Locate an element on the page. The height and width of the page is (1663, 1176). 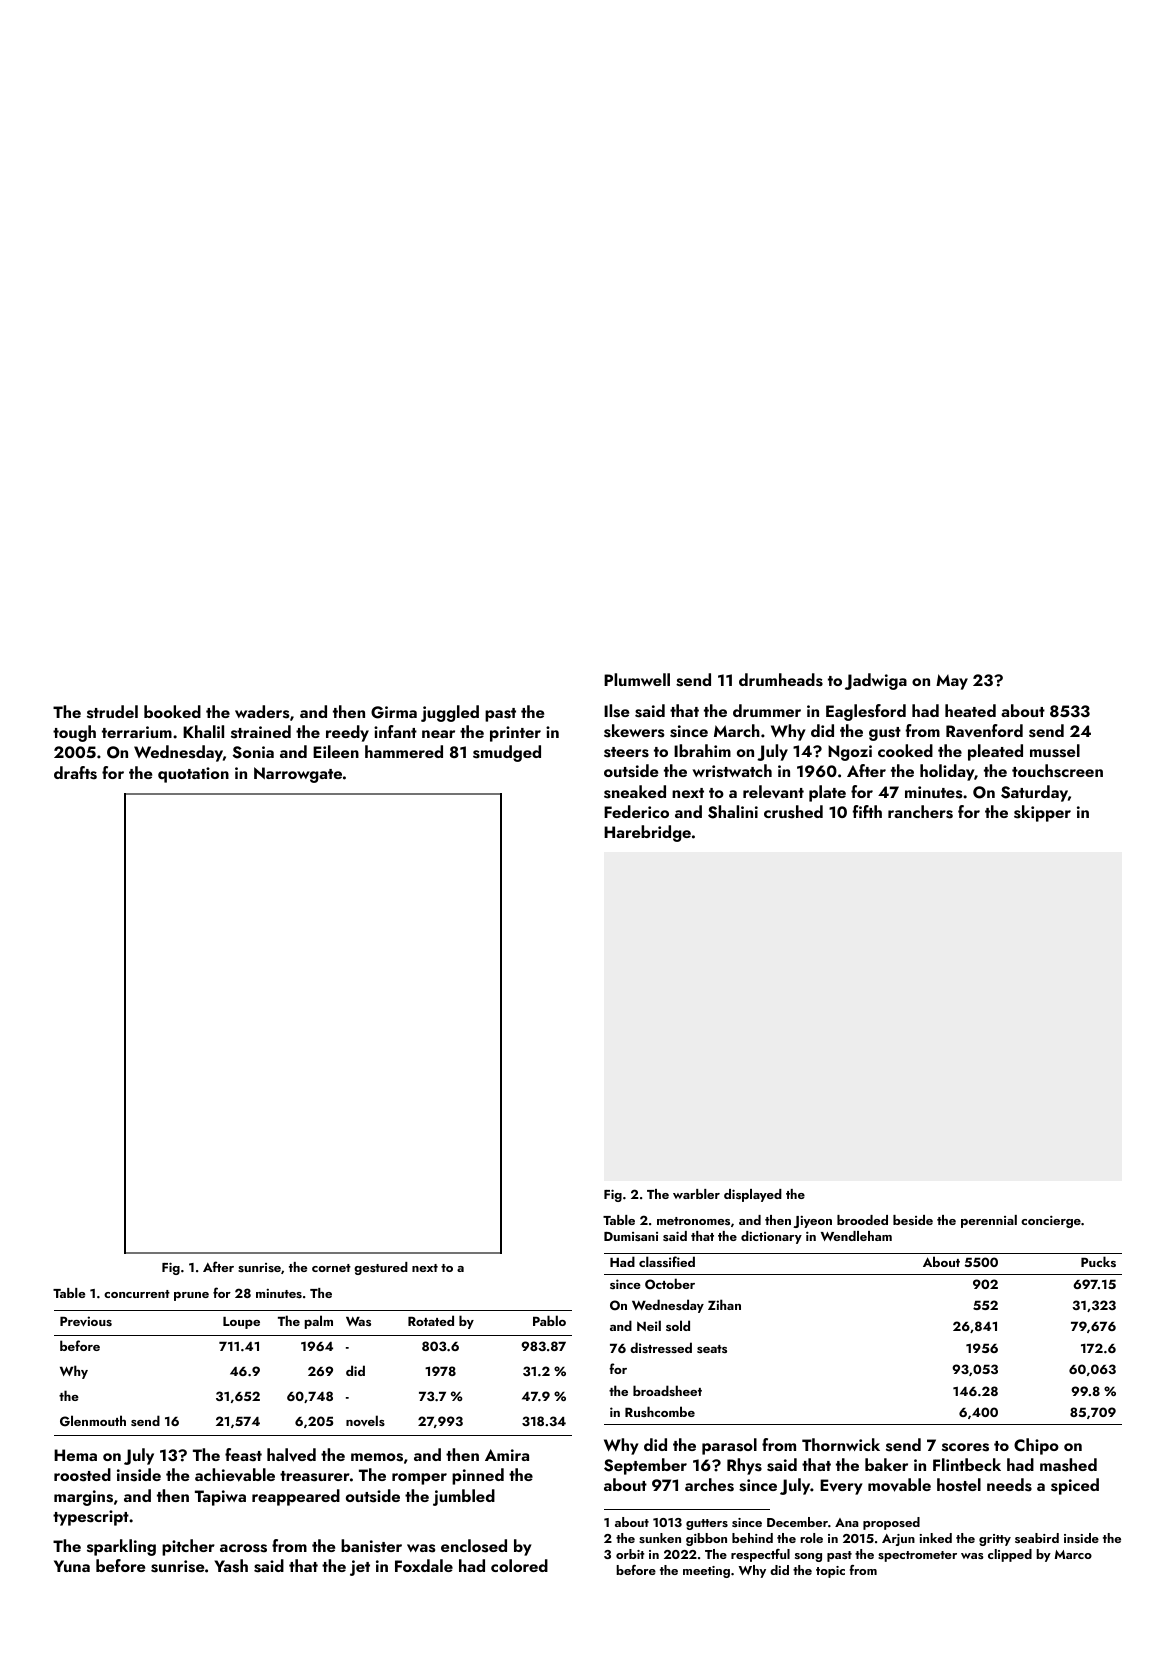
feast is located at coordinates (243, 1455).
